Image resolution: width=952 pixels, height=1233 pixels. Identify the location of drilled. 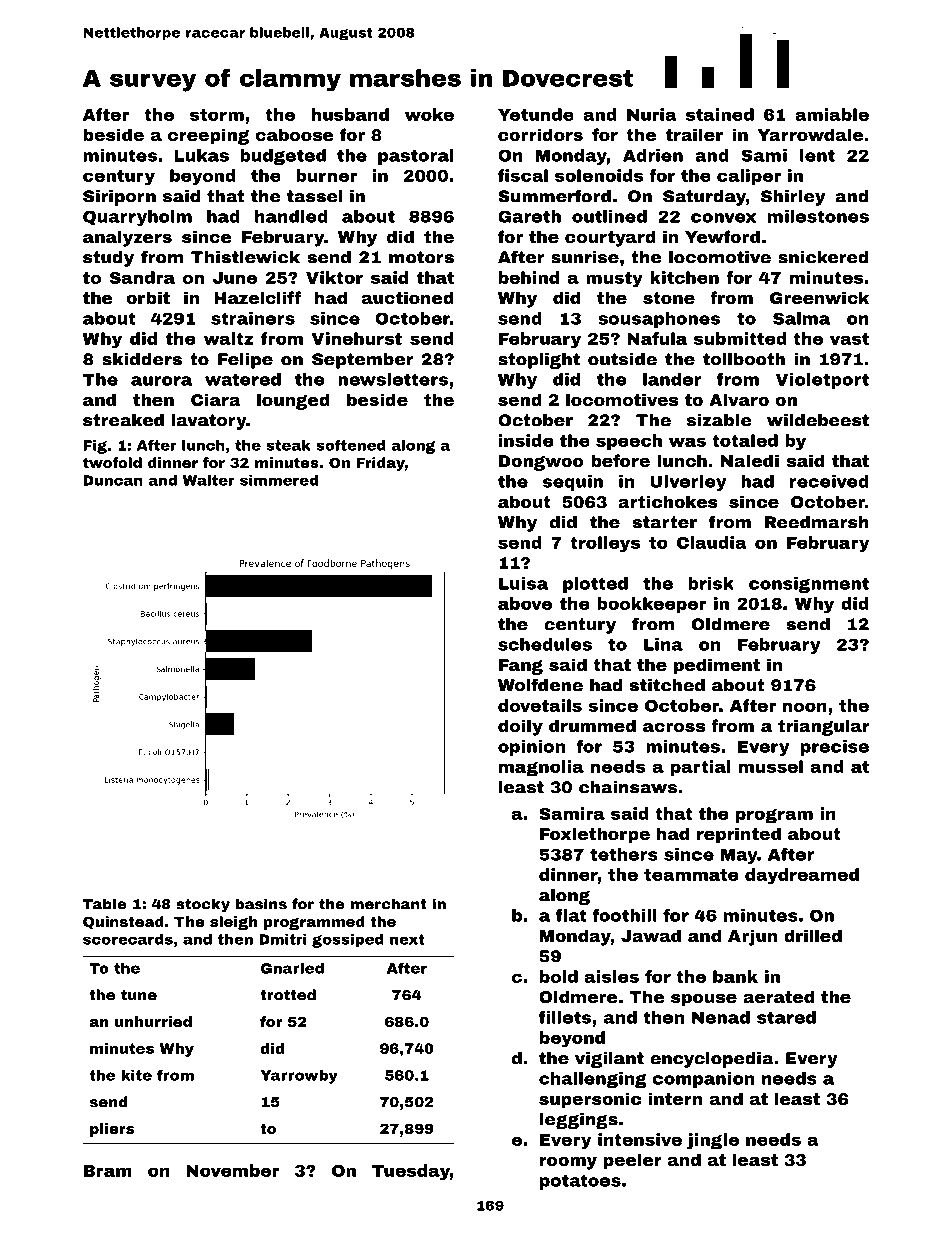
(813, 935).
